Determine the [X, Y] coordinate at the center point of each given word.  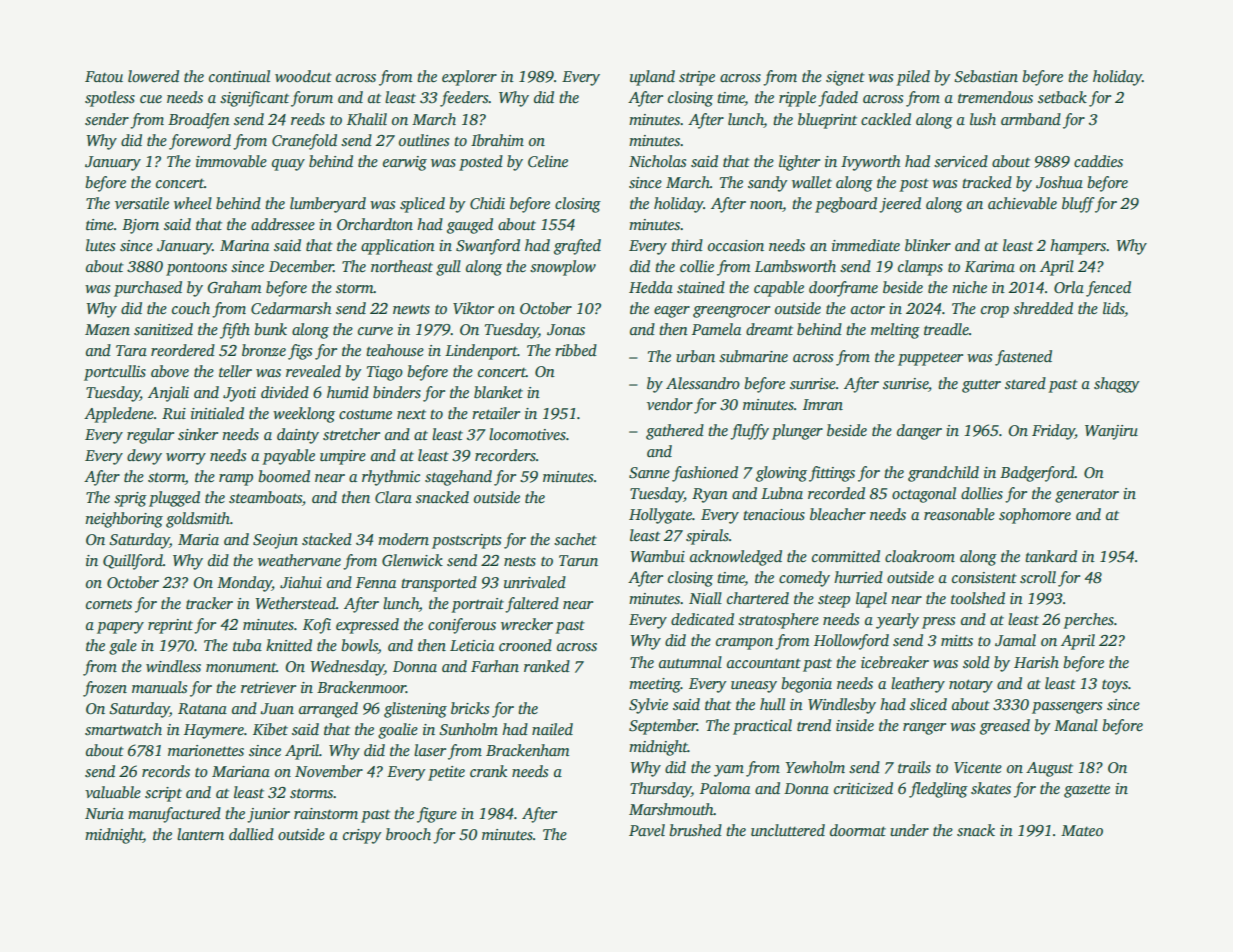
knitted [289, 645]
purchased [148, 289]
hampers [1078, 247]
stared [1025, 383]
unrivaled [535, 582]
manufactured [174, 815]
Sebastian [986, 76]
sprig [130, 499]
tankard [1051, 556]
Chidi [487, 203]
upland [652, 78]
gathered [675, 432]
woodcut [303, 76]
